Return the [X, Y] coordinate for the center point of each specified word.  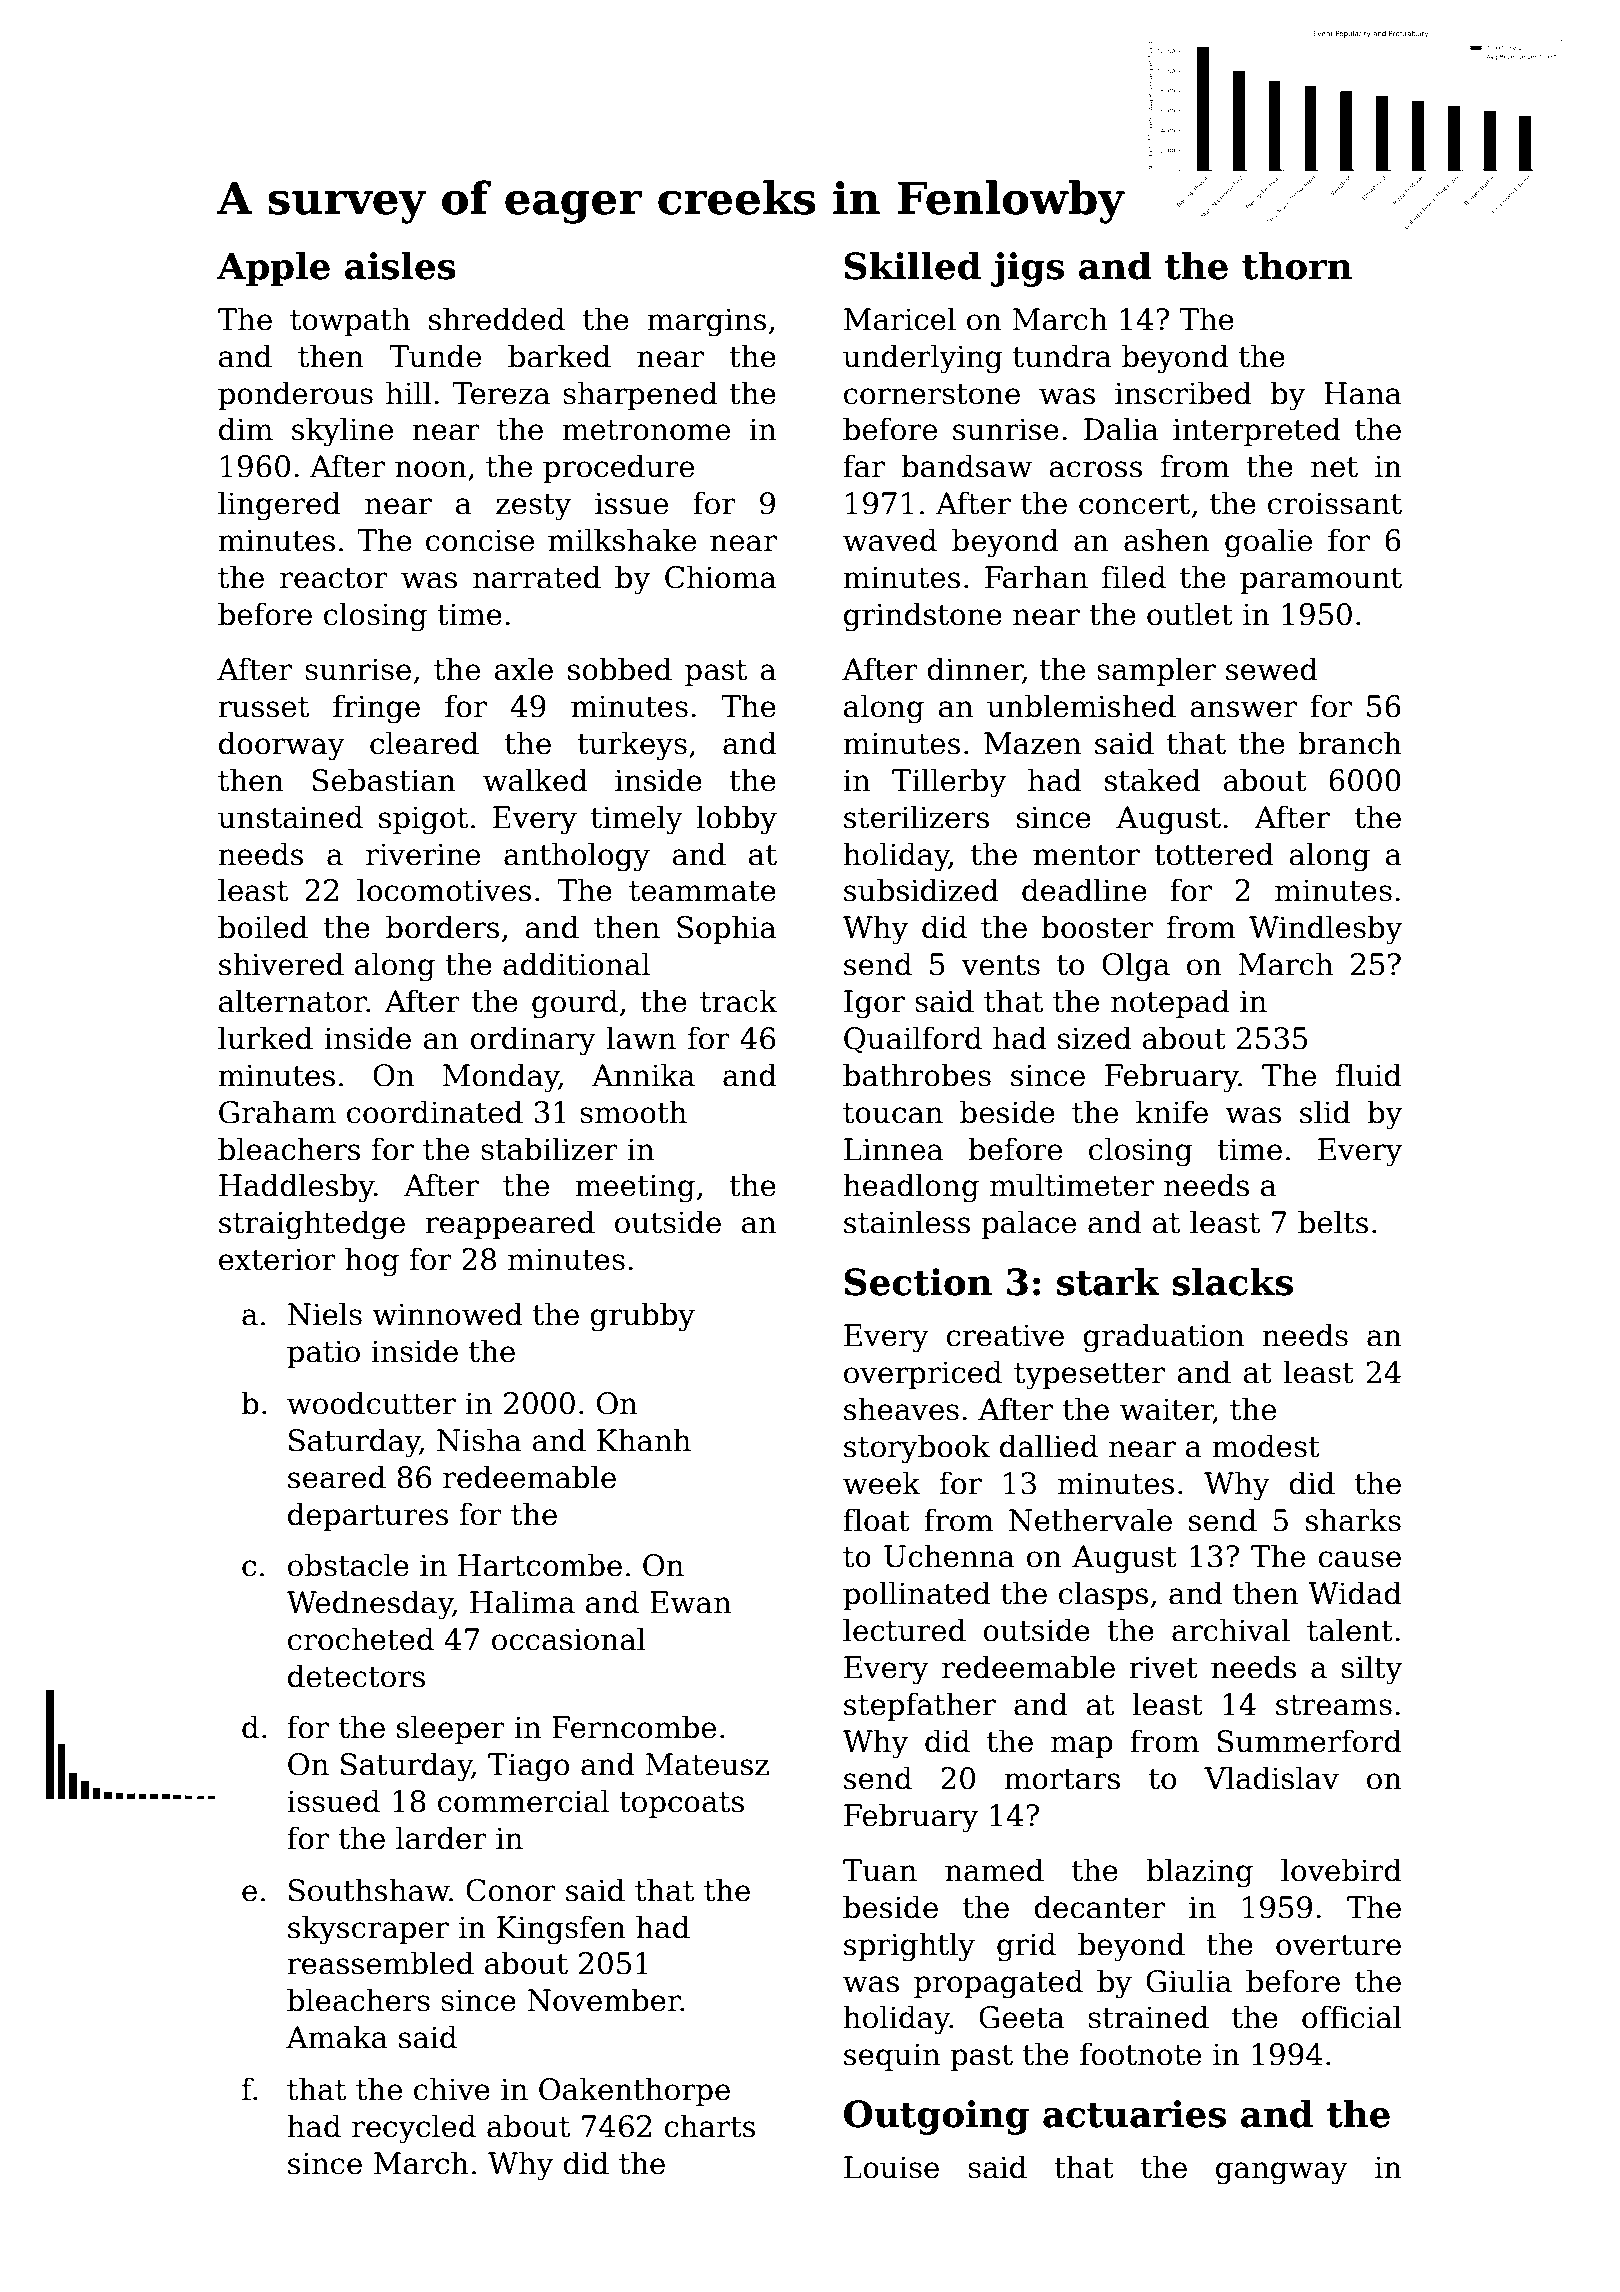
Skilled [913, 265]
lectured [904, 1630]
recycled [414, 2129]
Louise [891, 2167]
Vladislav [1271, 1778]
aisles [400, 265]
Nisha [479, 1440]
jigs [1027, 269]
